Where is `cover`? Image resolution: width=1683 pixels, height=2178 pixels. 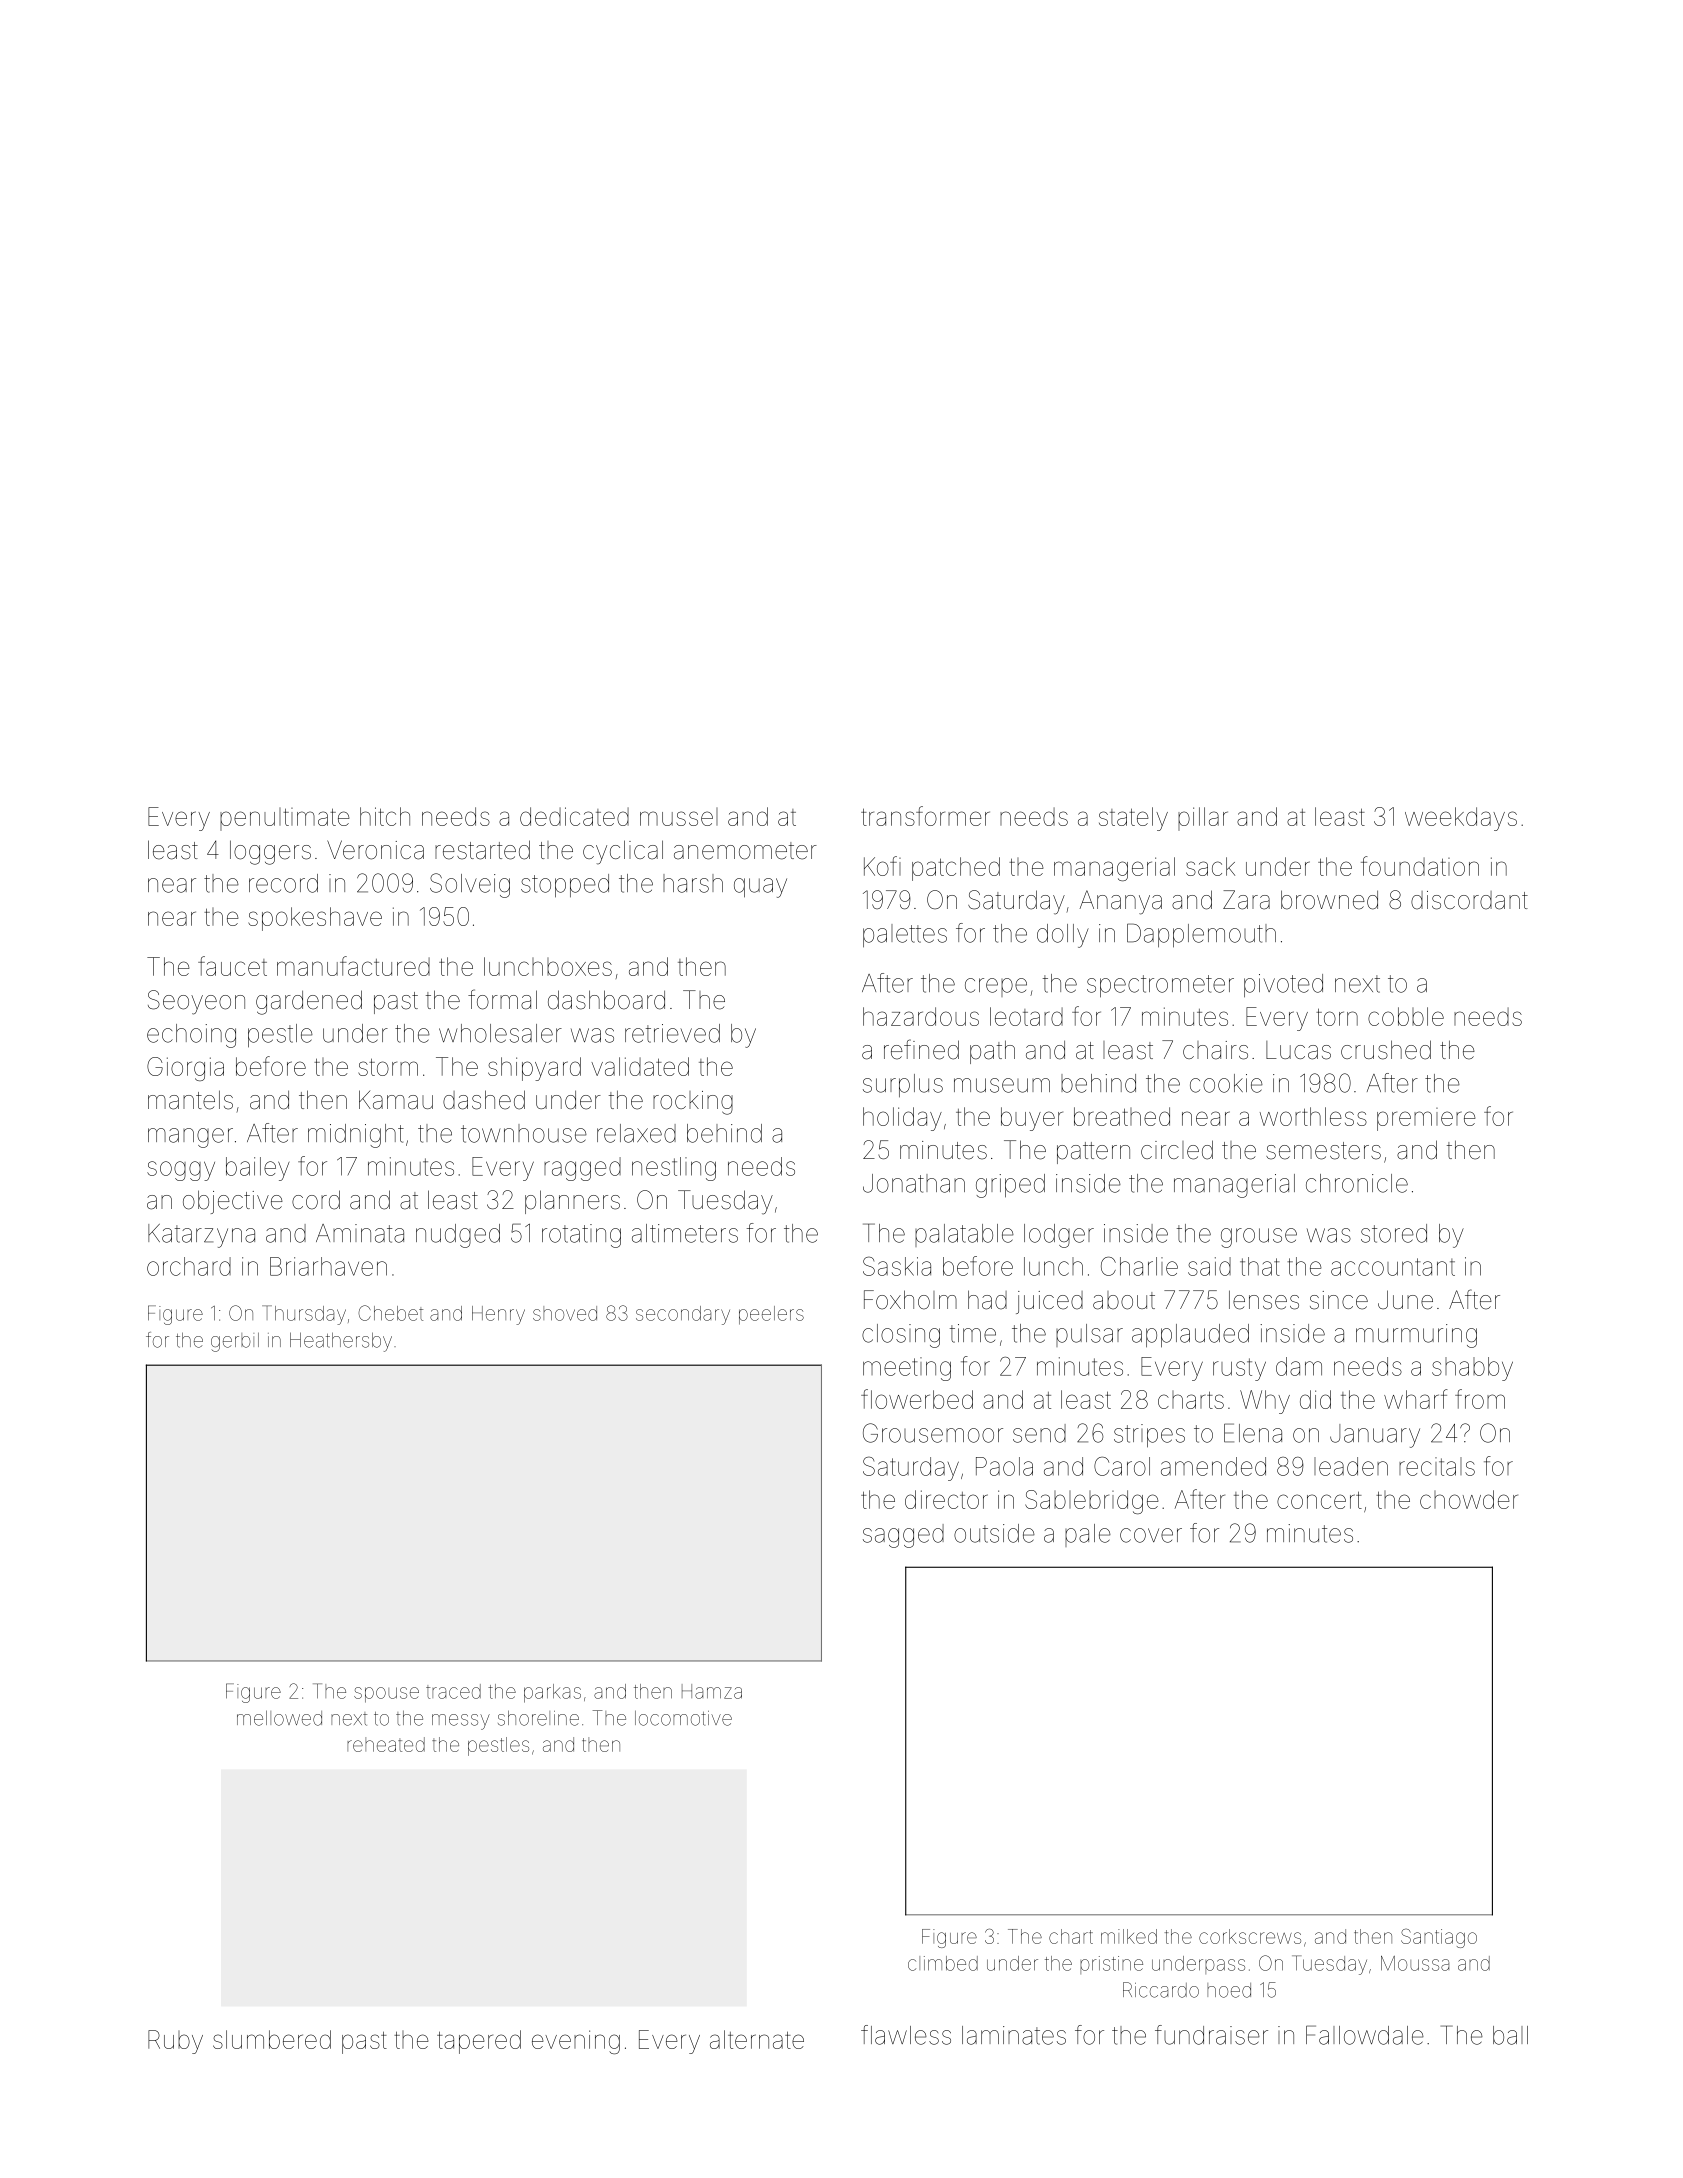
cover is located at coordinates (1151, 1535).
